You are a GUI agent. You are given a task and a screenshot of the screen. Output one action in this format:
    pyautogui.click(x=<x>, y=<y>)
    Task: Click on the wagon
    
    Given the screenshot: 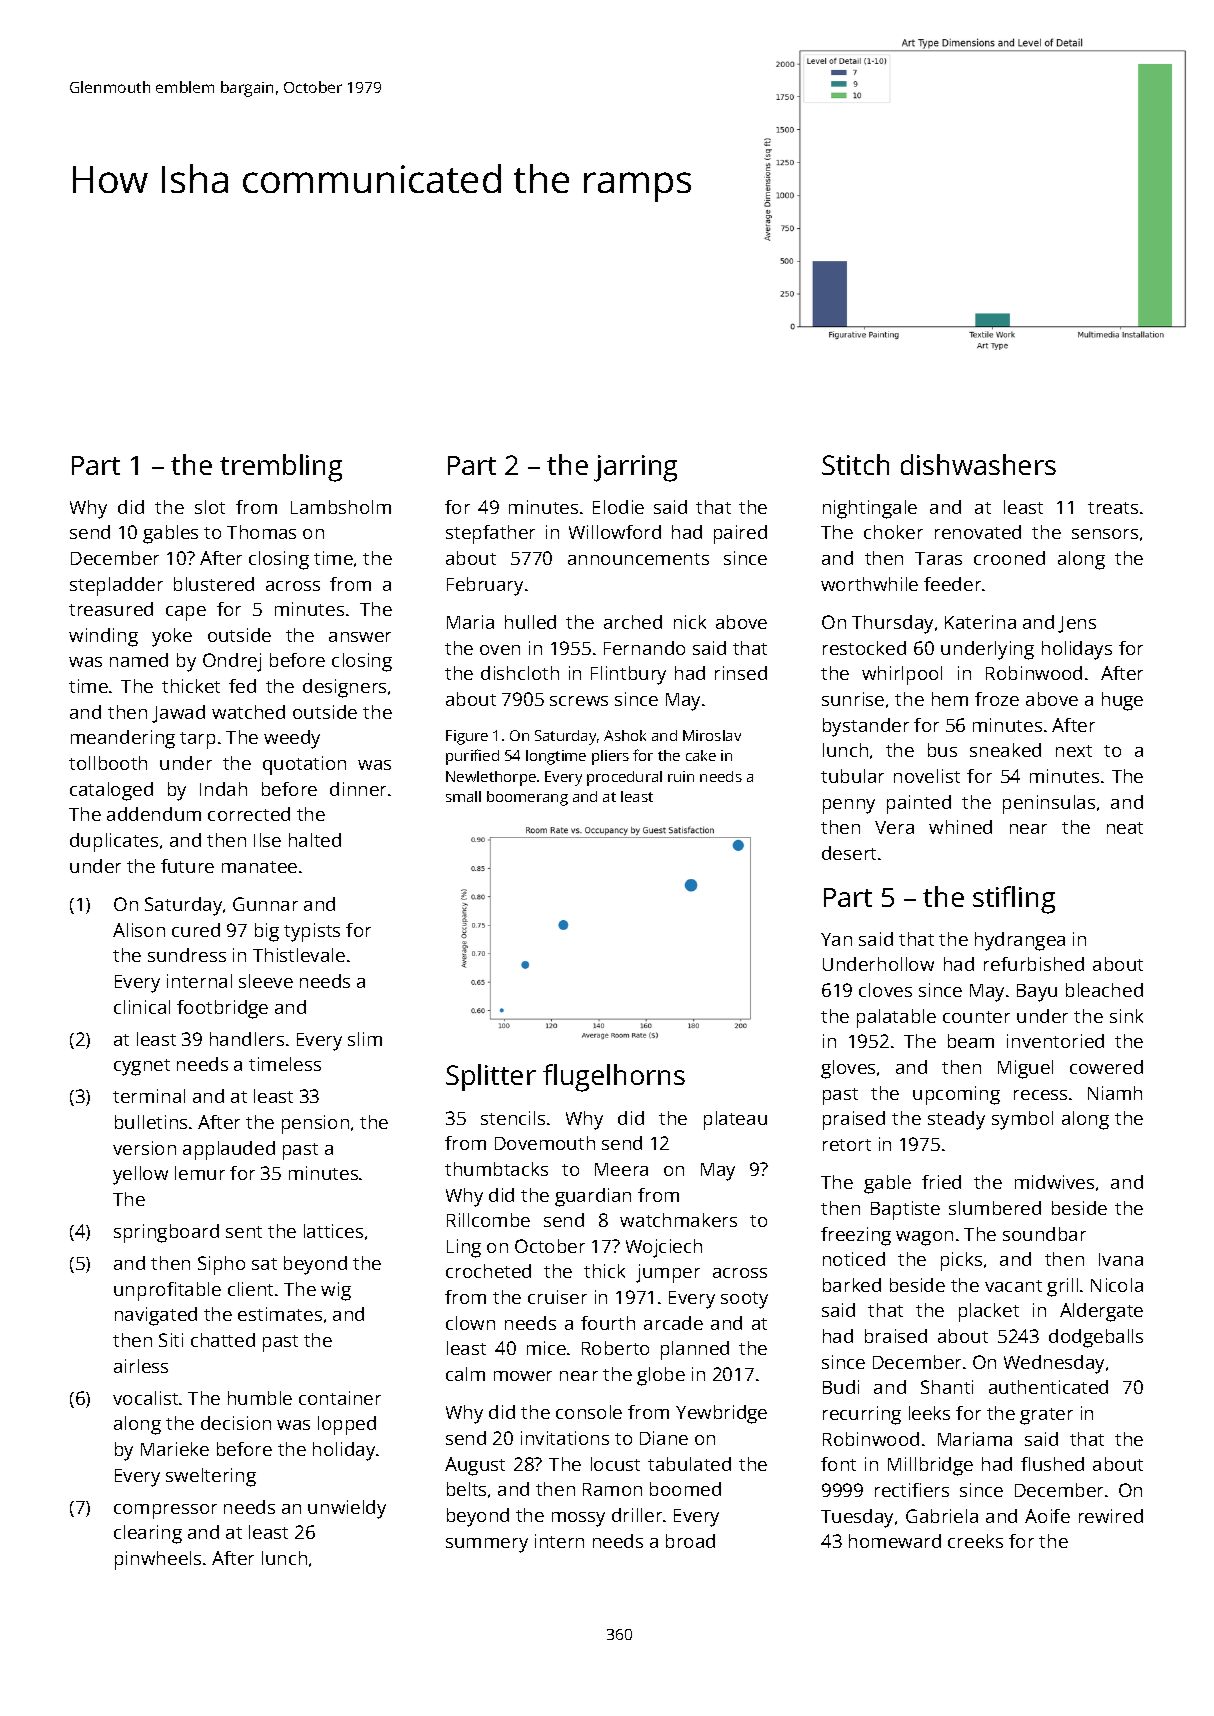 What is the action you would take?
    pyautogui.click(x=924, y=1238)
